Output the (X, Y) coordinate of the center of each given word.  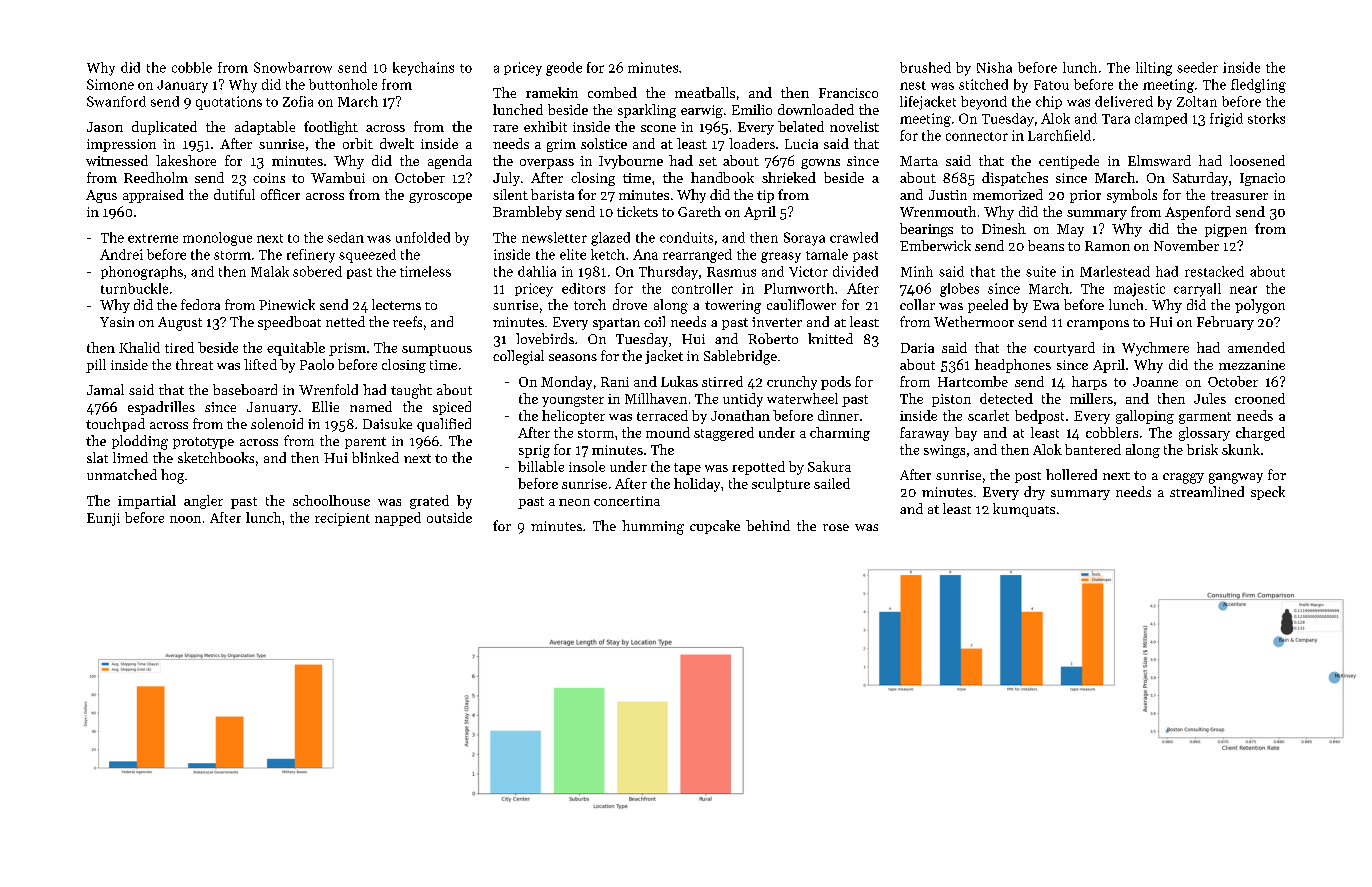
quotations (229, 103)
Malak (270, 271)
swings (944, 451)
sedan (345, 237)
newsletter (554, 237)
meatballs (705, 92)
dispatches (1015, 179)
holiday (697, 485)
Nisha (994, 67)
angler (203, 502)
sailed (832, 483)
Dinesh (1004, 228)
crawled (854, 237)
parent (365, 443)
